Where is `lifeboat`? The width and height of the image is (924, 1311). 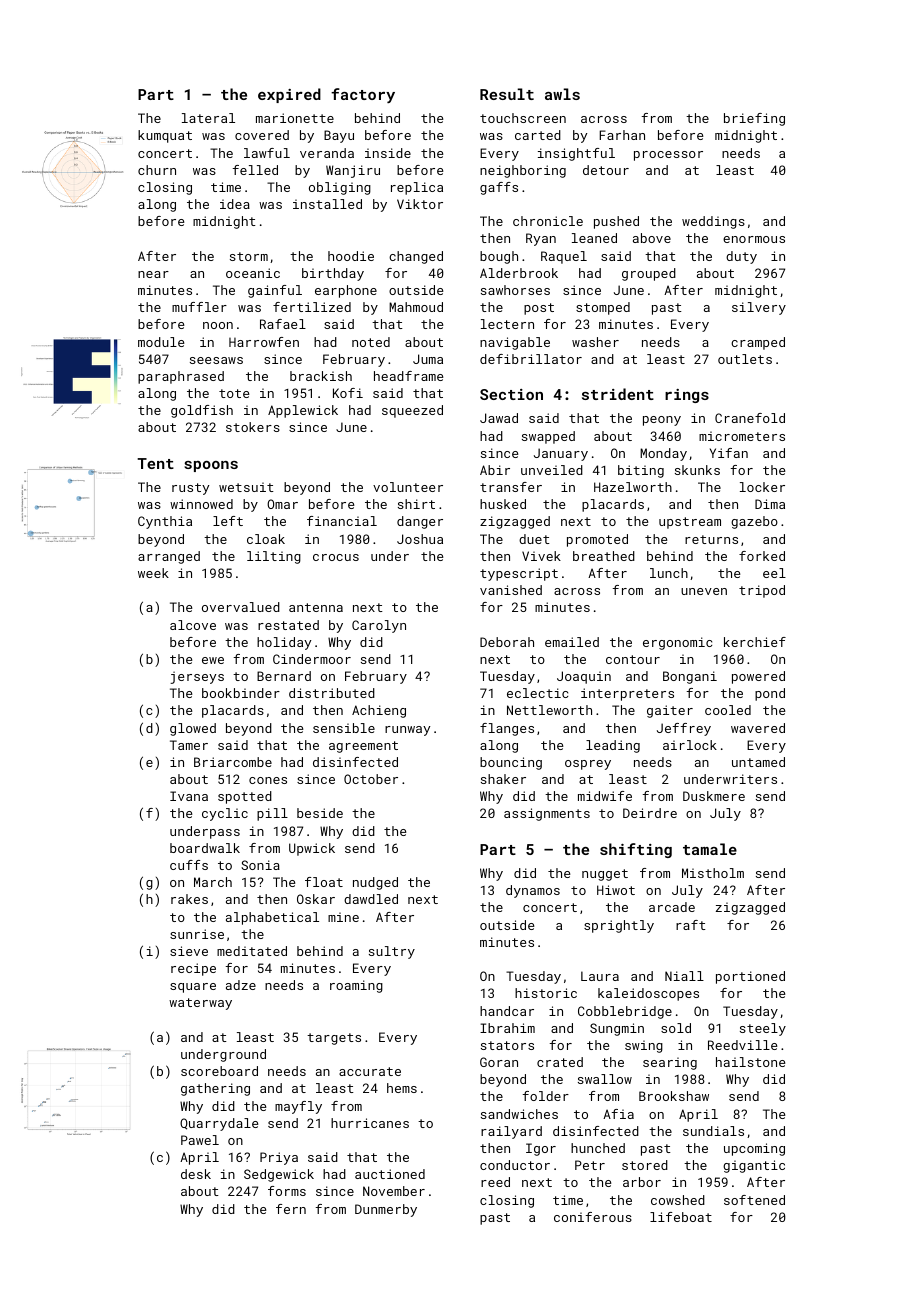
lifeboat is located at coordinates (681, 1217).
